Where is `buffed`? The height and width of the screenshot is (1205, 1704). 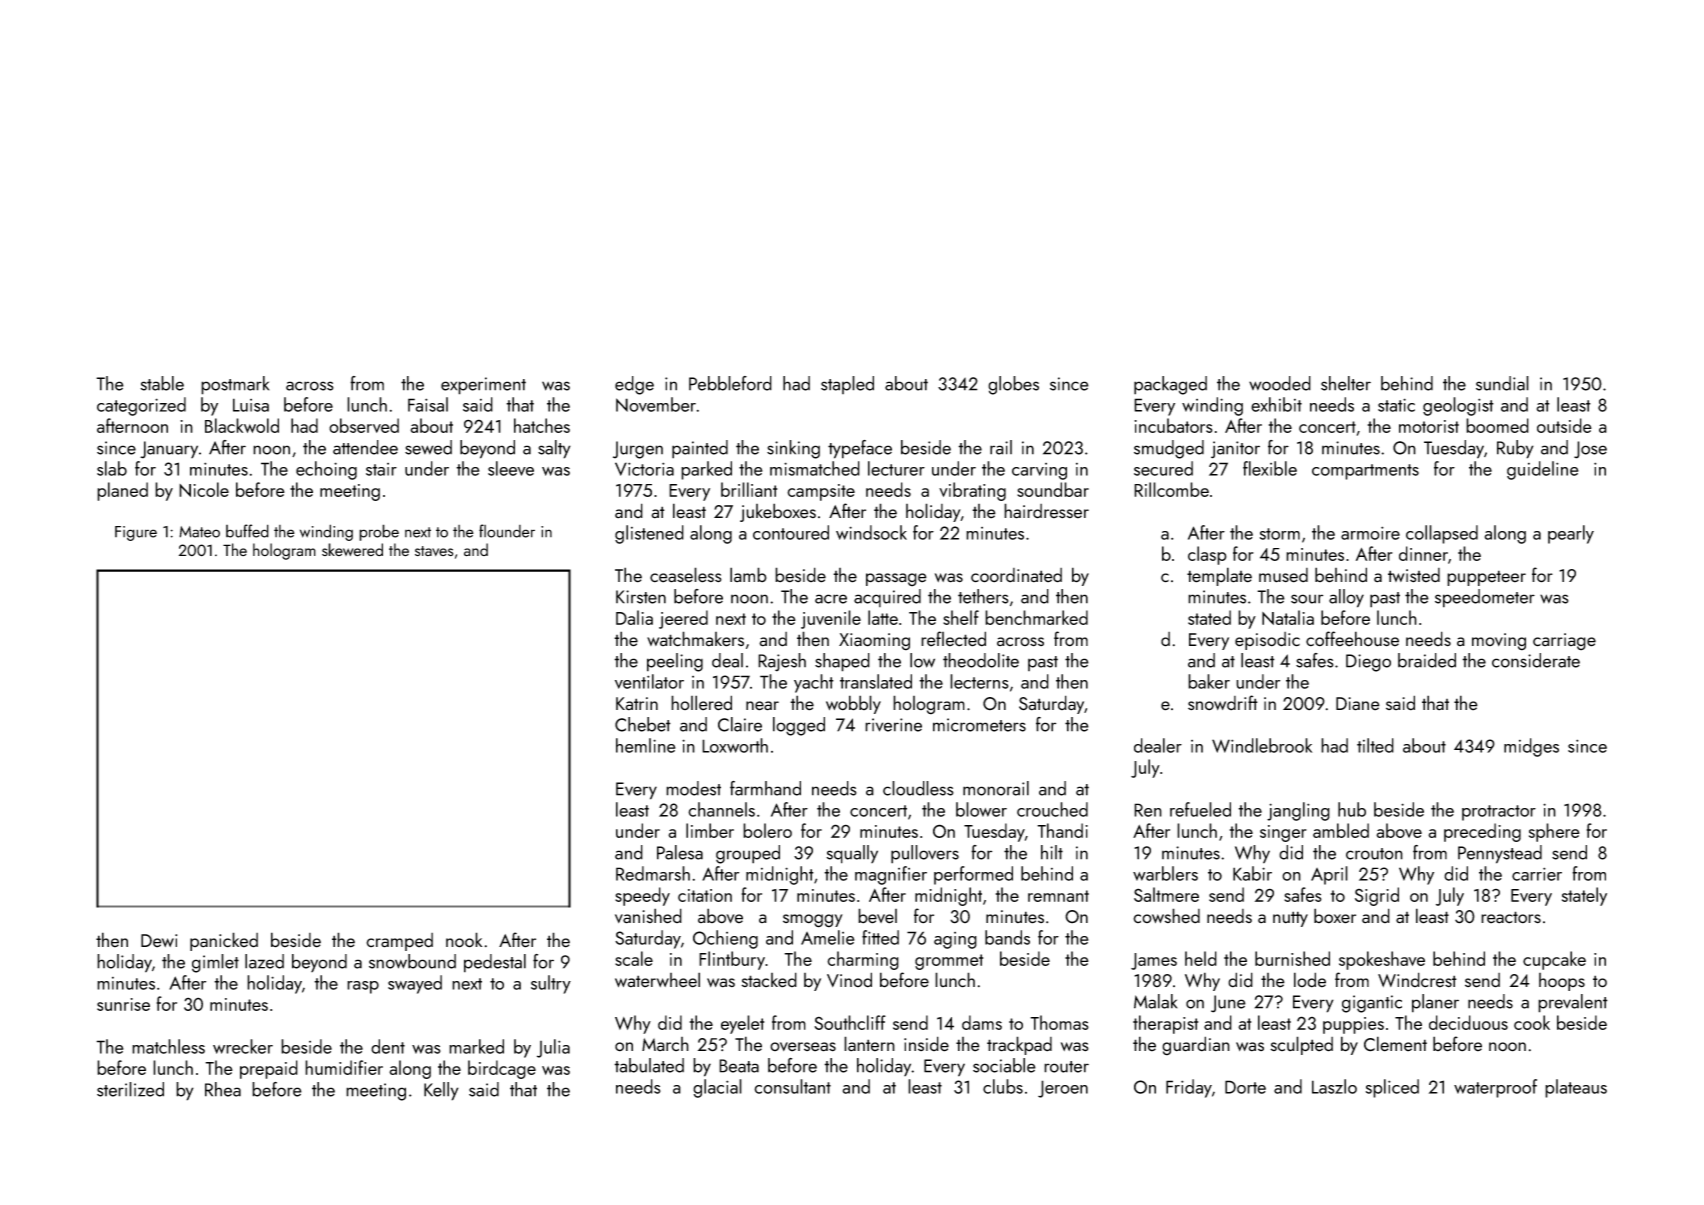
buffed is located at coordinates (247, 531).
